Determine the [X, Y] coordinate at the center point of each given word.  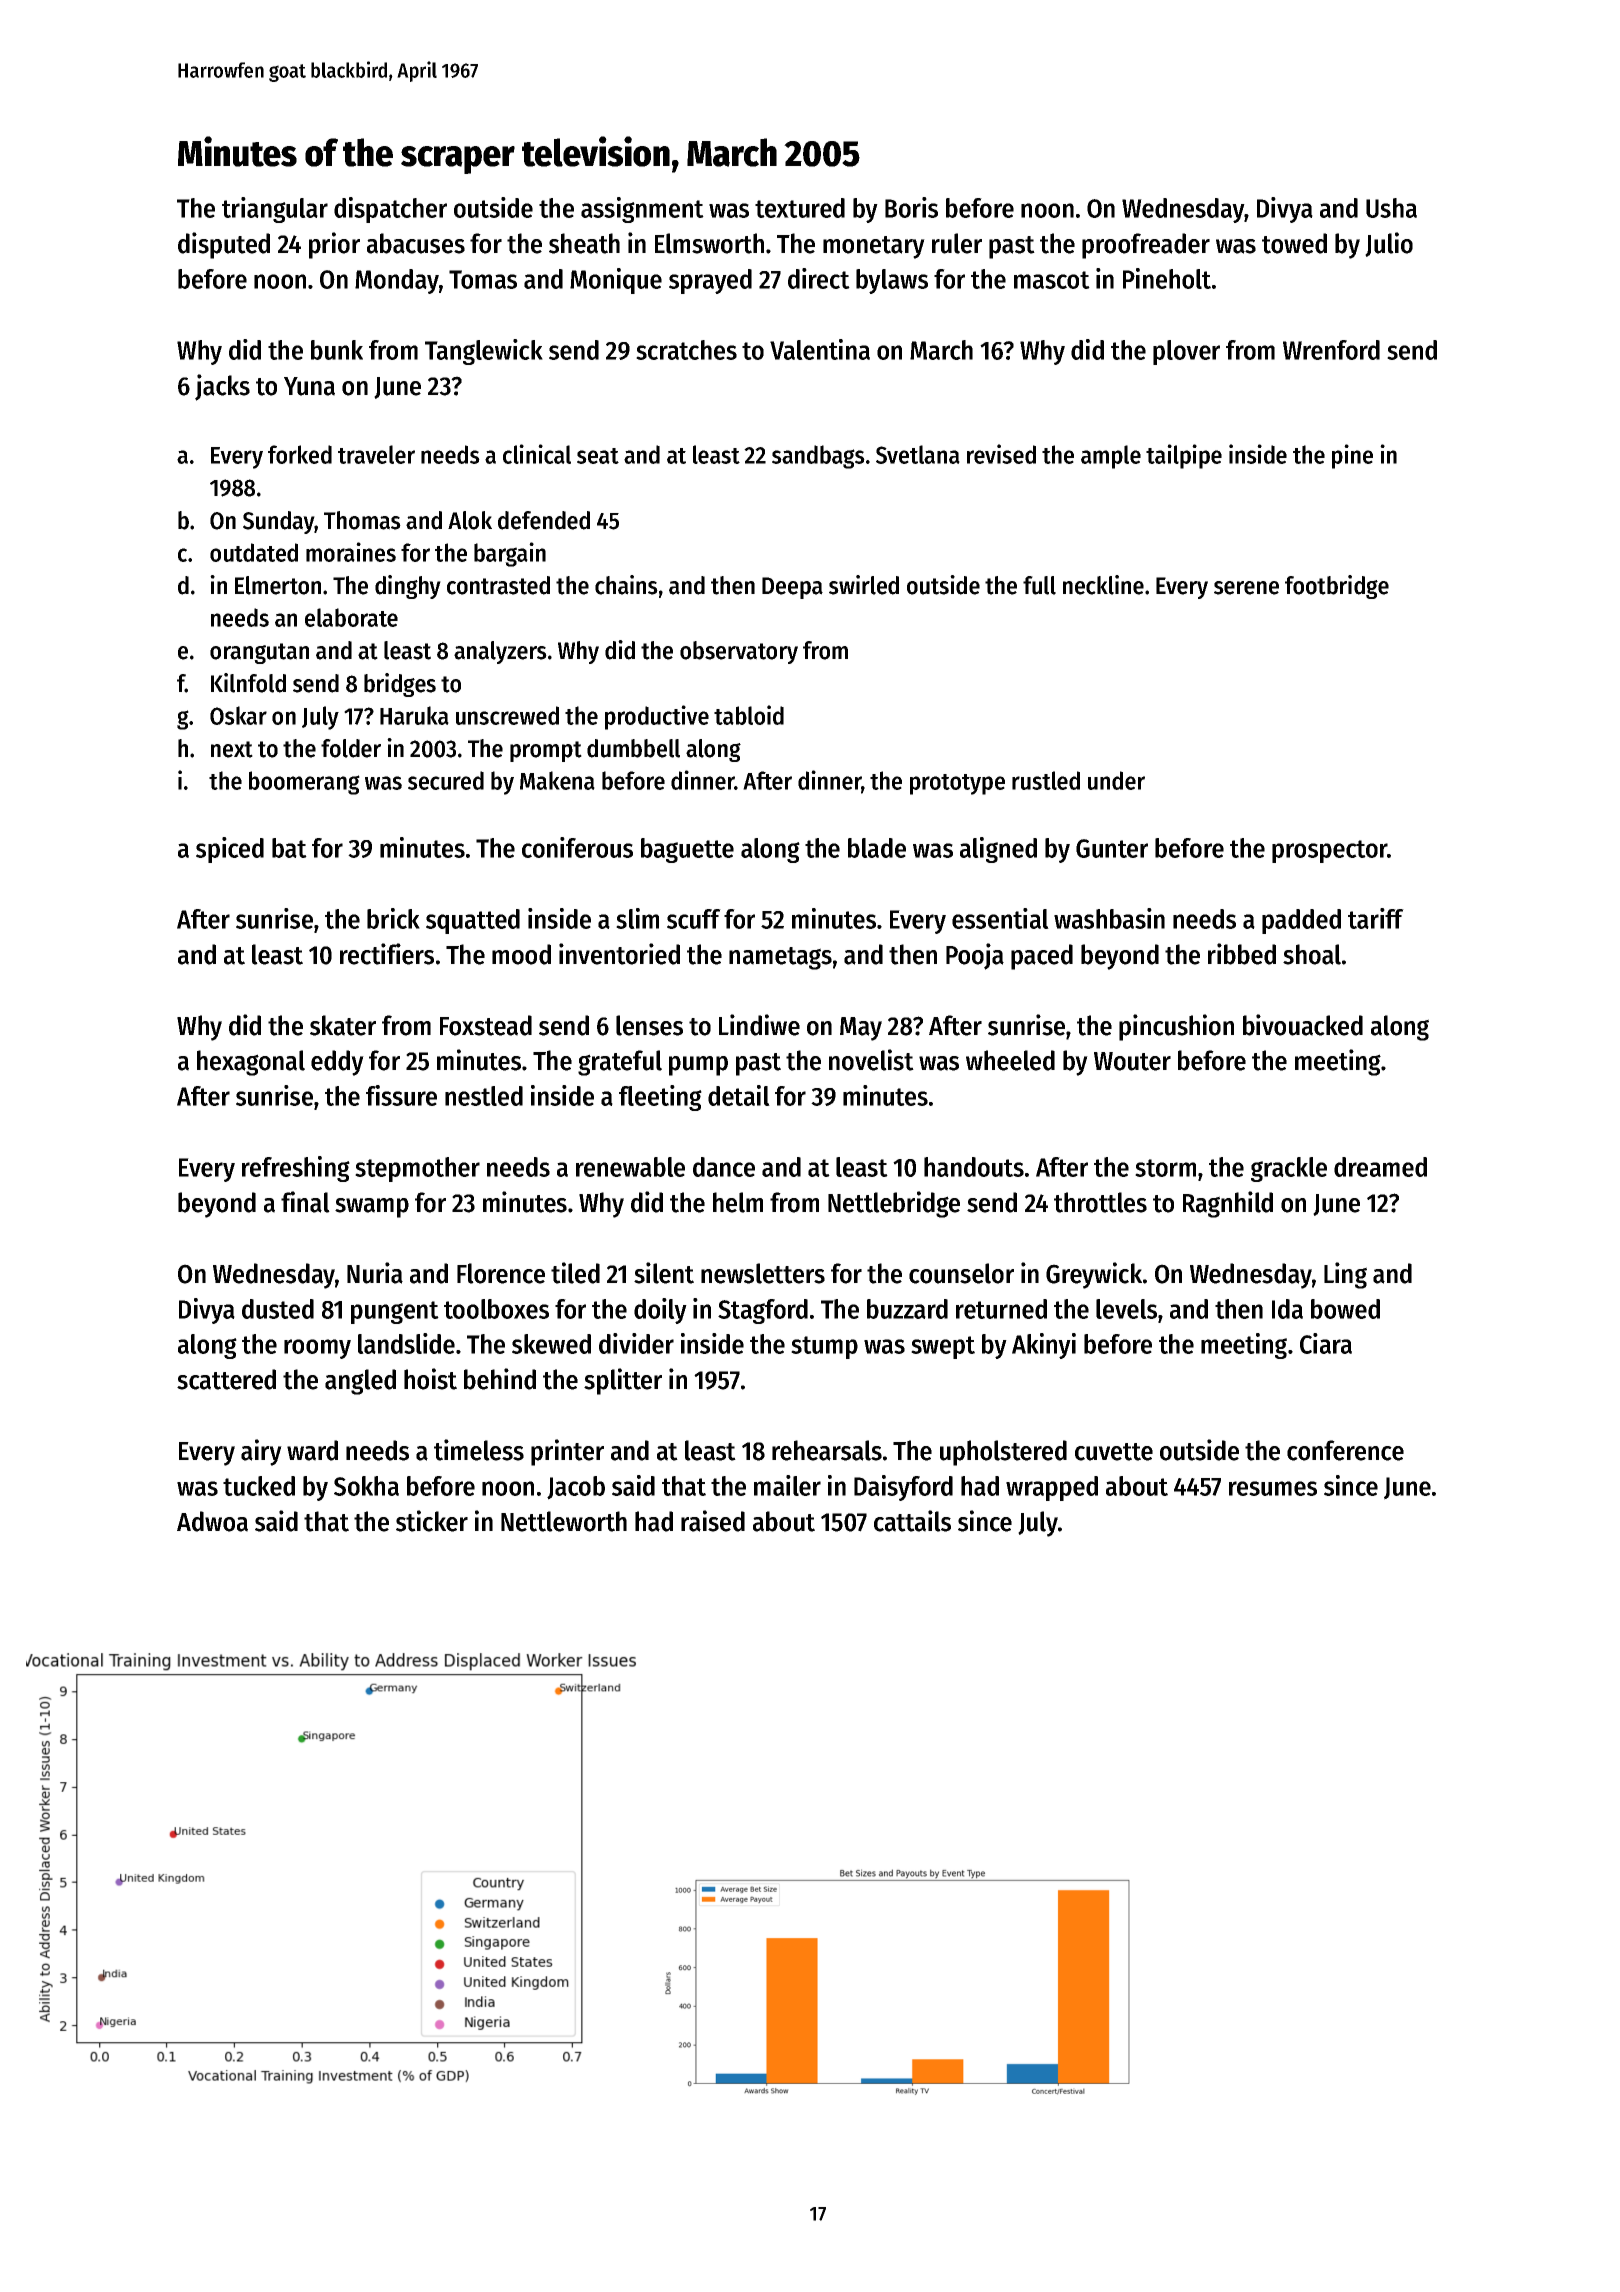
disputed [224, 245]
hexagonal [251, 1063]
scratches [686, 350]
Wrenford [1331, 350]
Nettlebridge [894, 1204]
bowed [1345, 1309]
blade [877, 848]
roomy [317, 1349]
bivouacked [1303, 1025]
